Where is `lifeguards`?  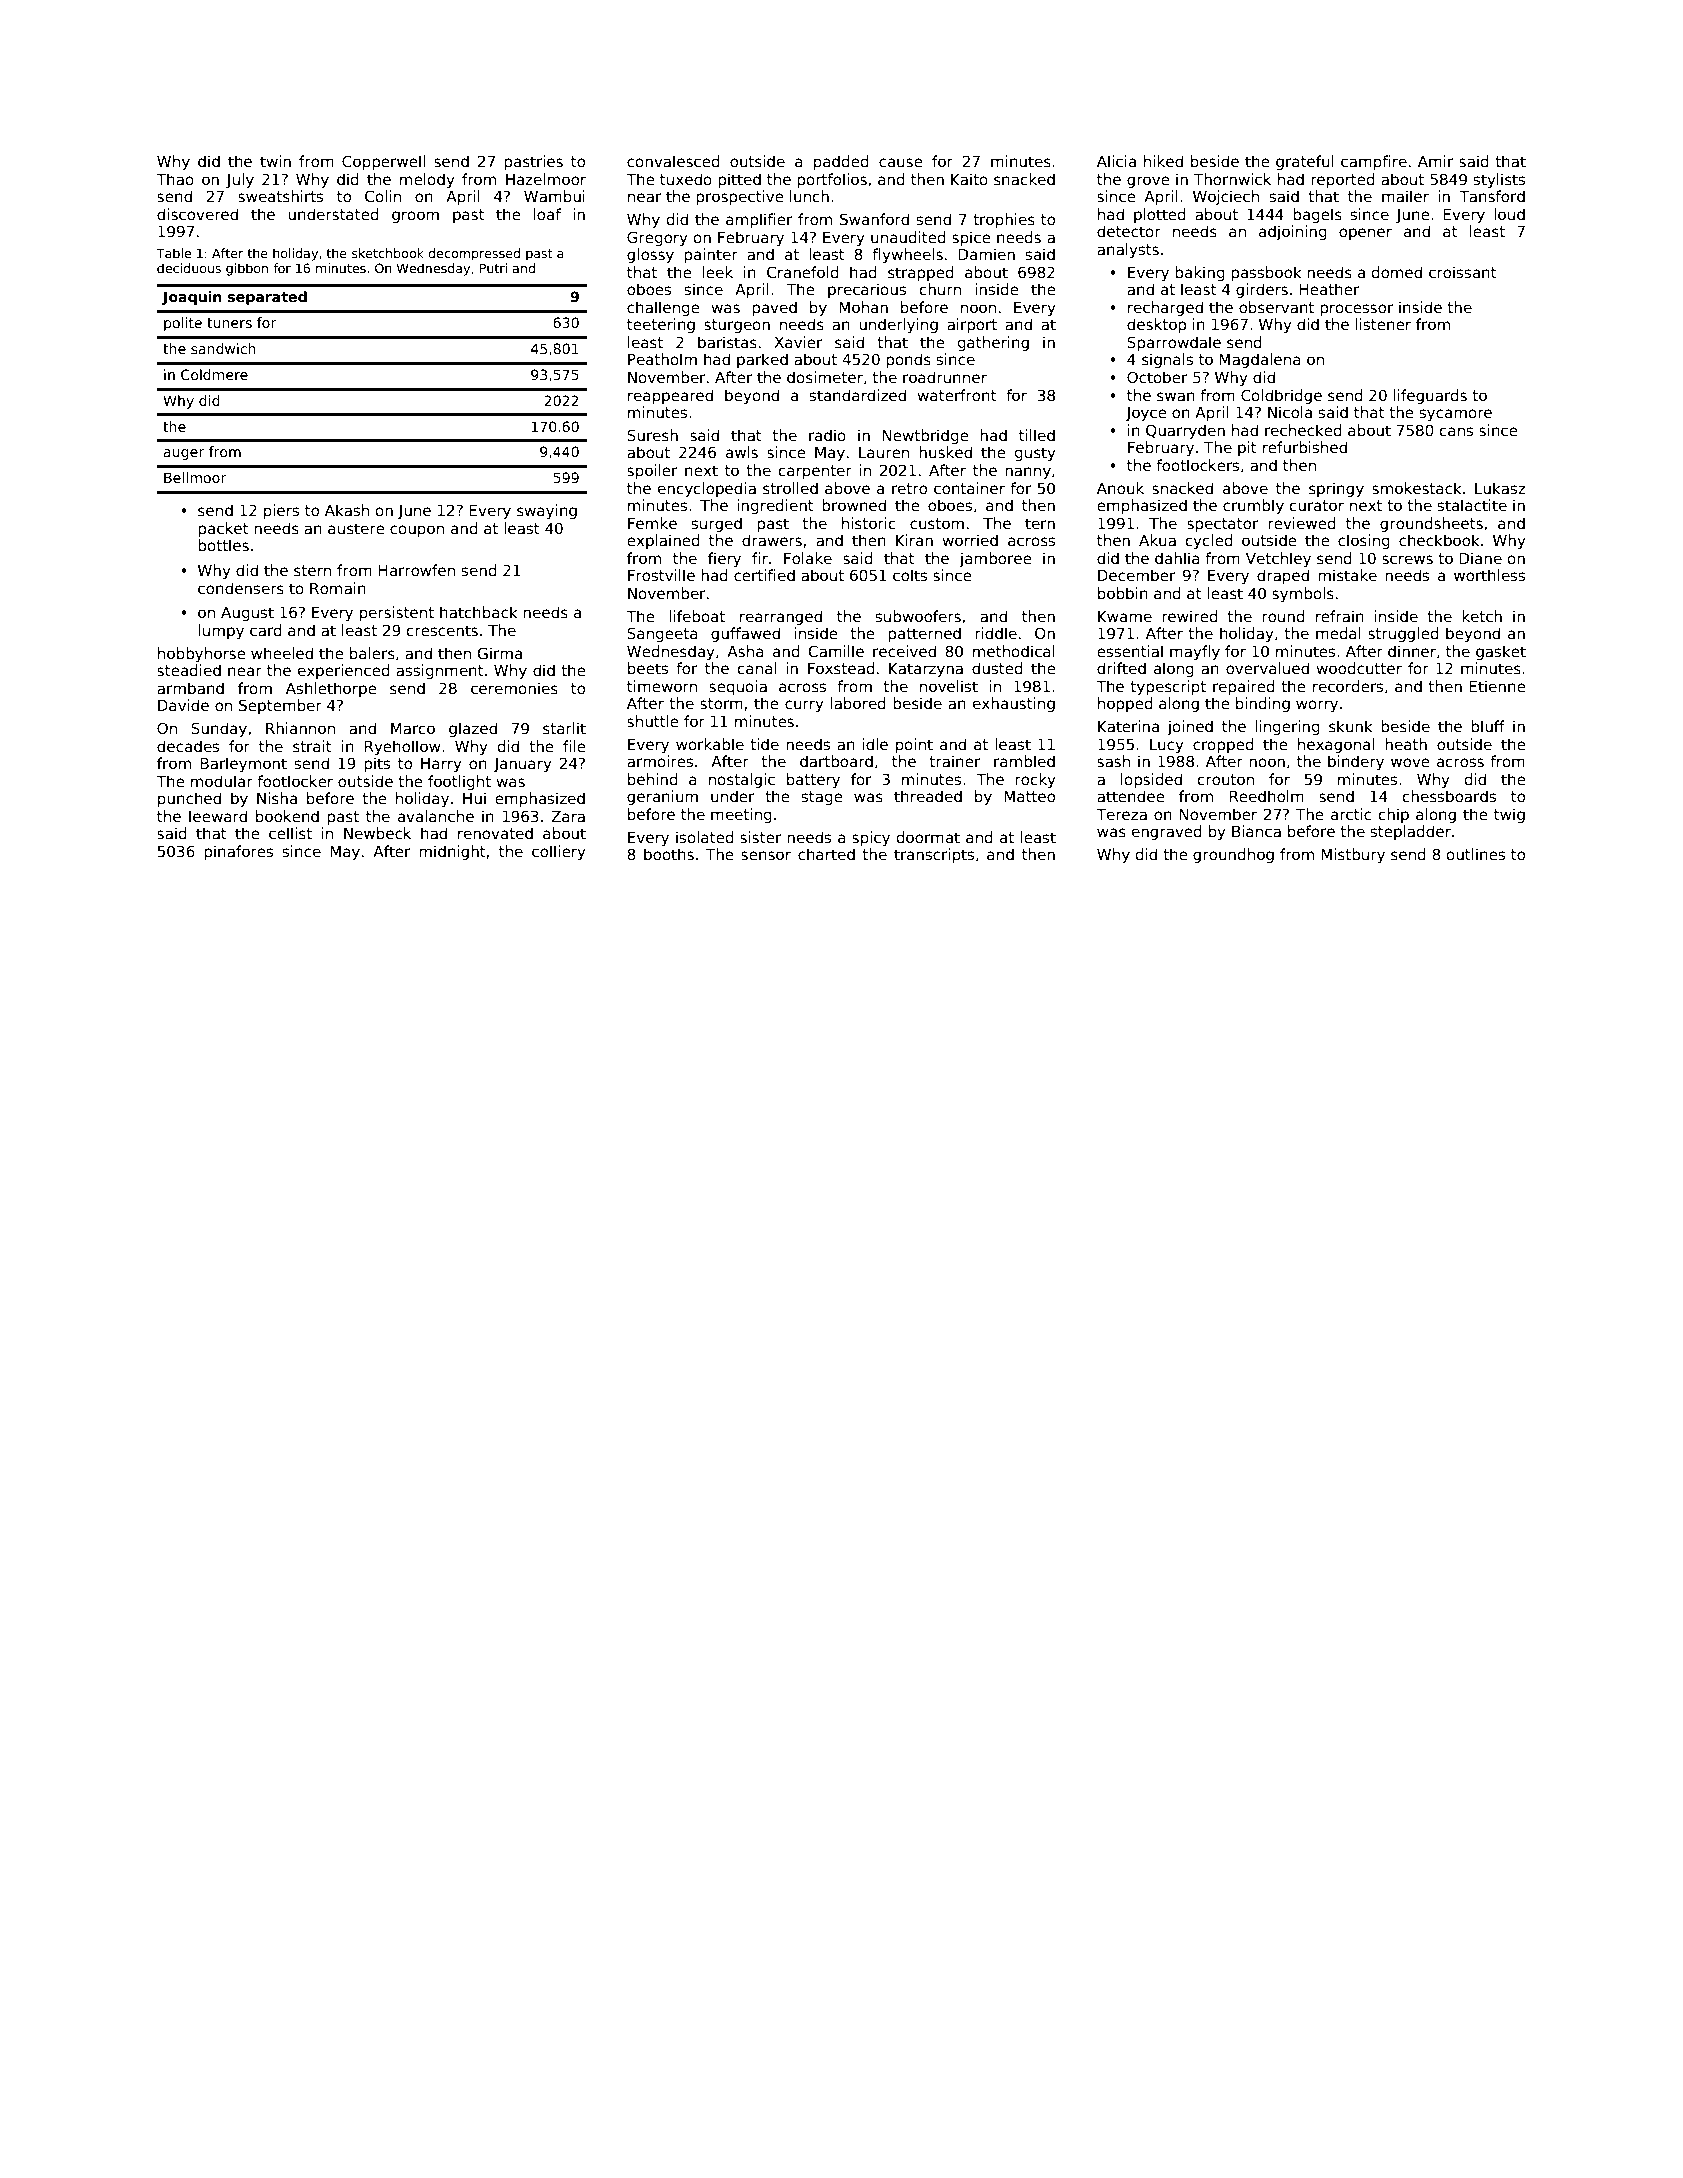
lifeguards is located at coordinates (1430, 396).
